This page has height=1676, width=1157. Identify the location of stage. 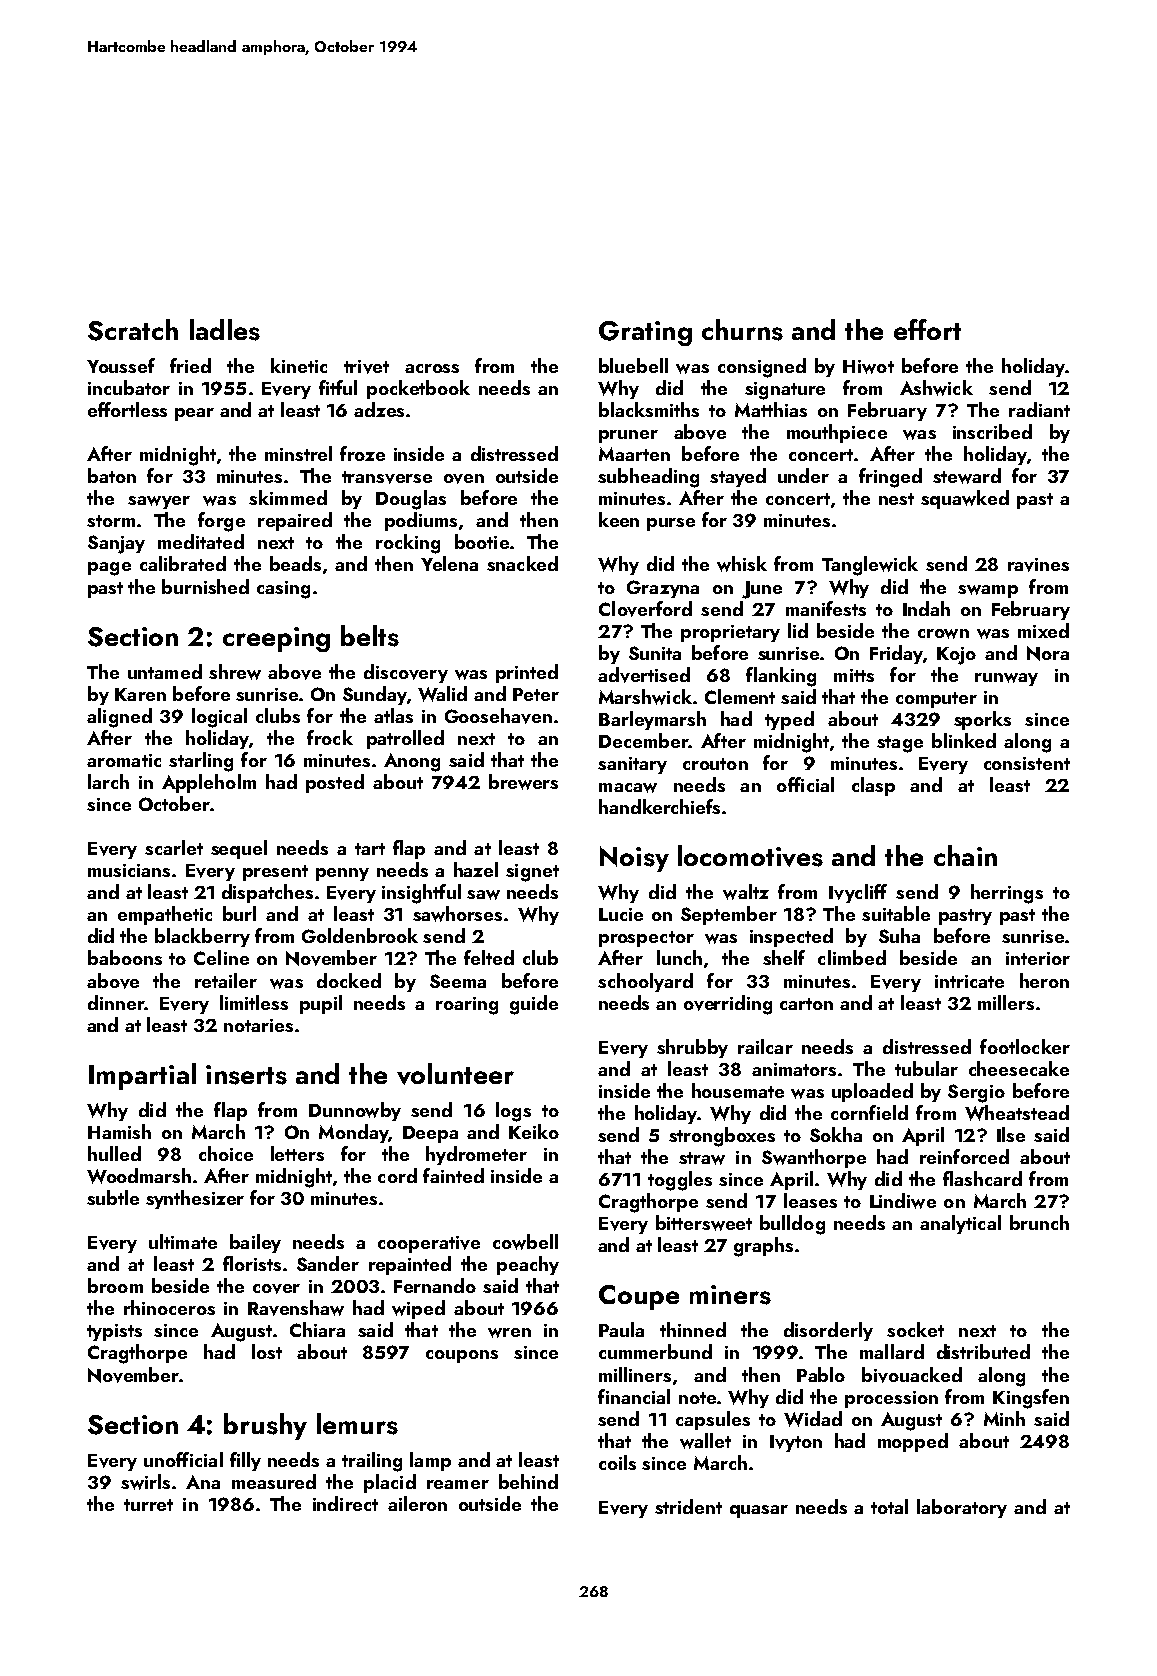
(900, 744).
